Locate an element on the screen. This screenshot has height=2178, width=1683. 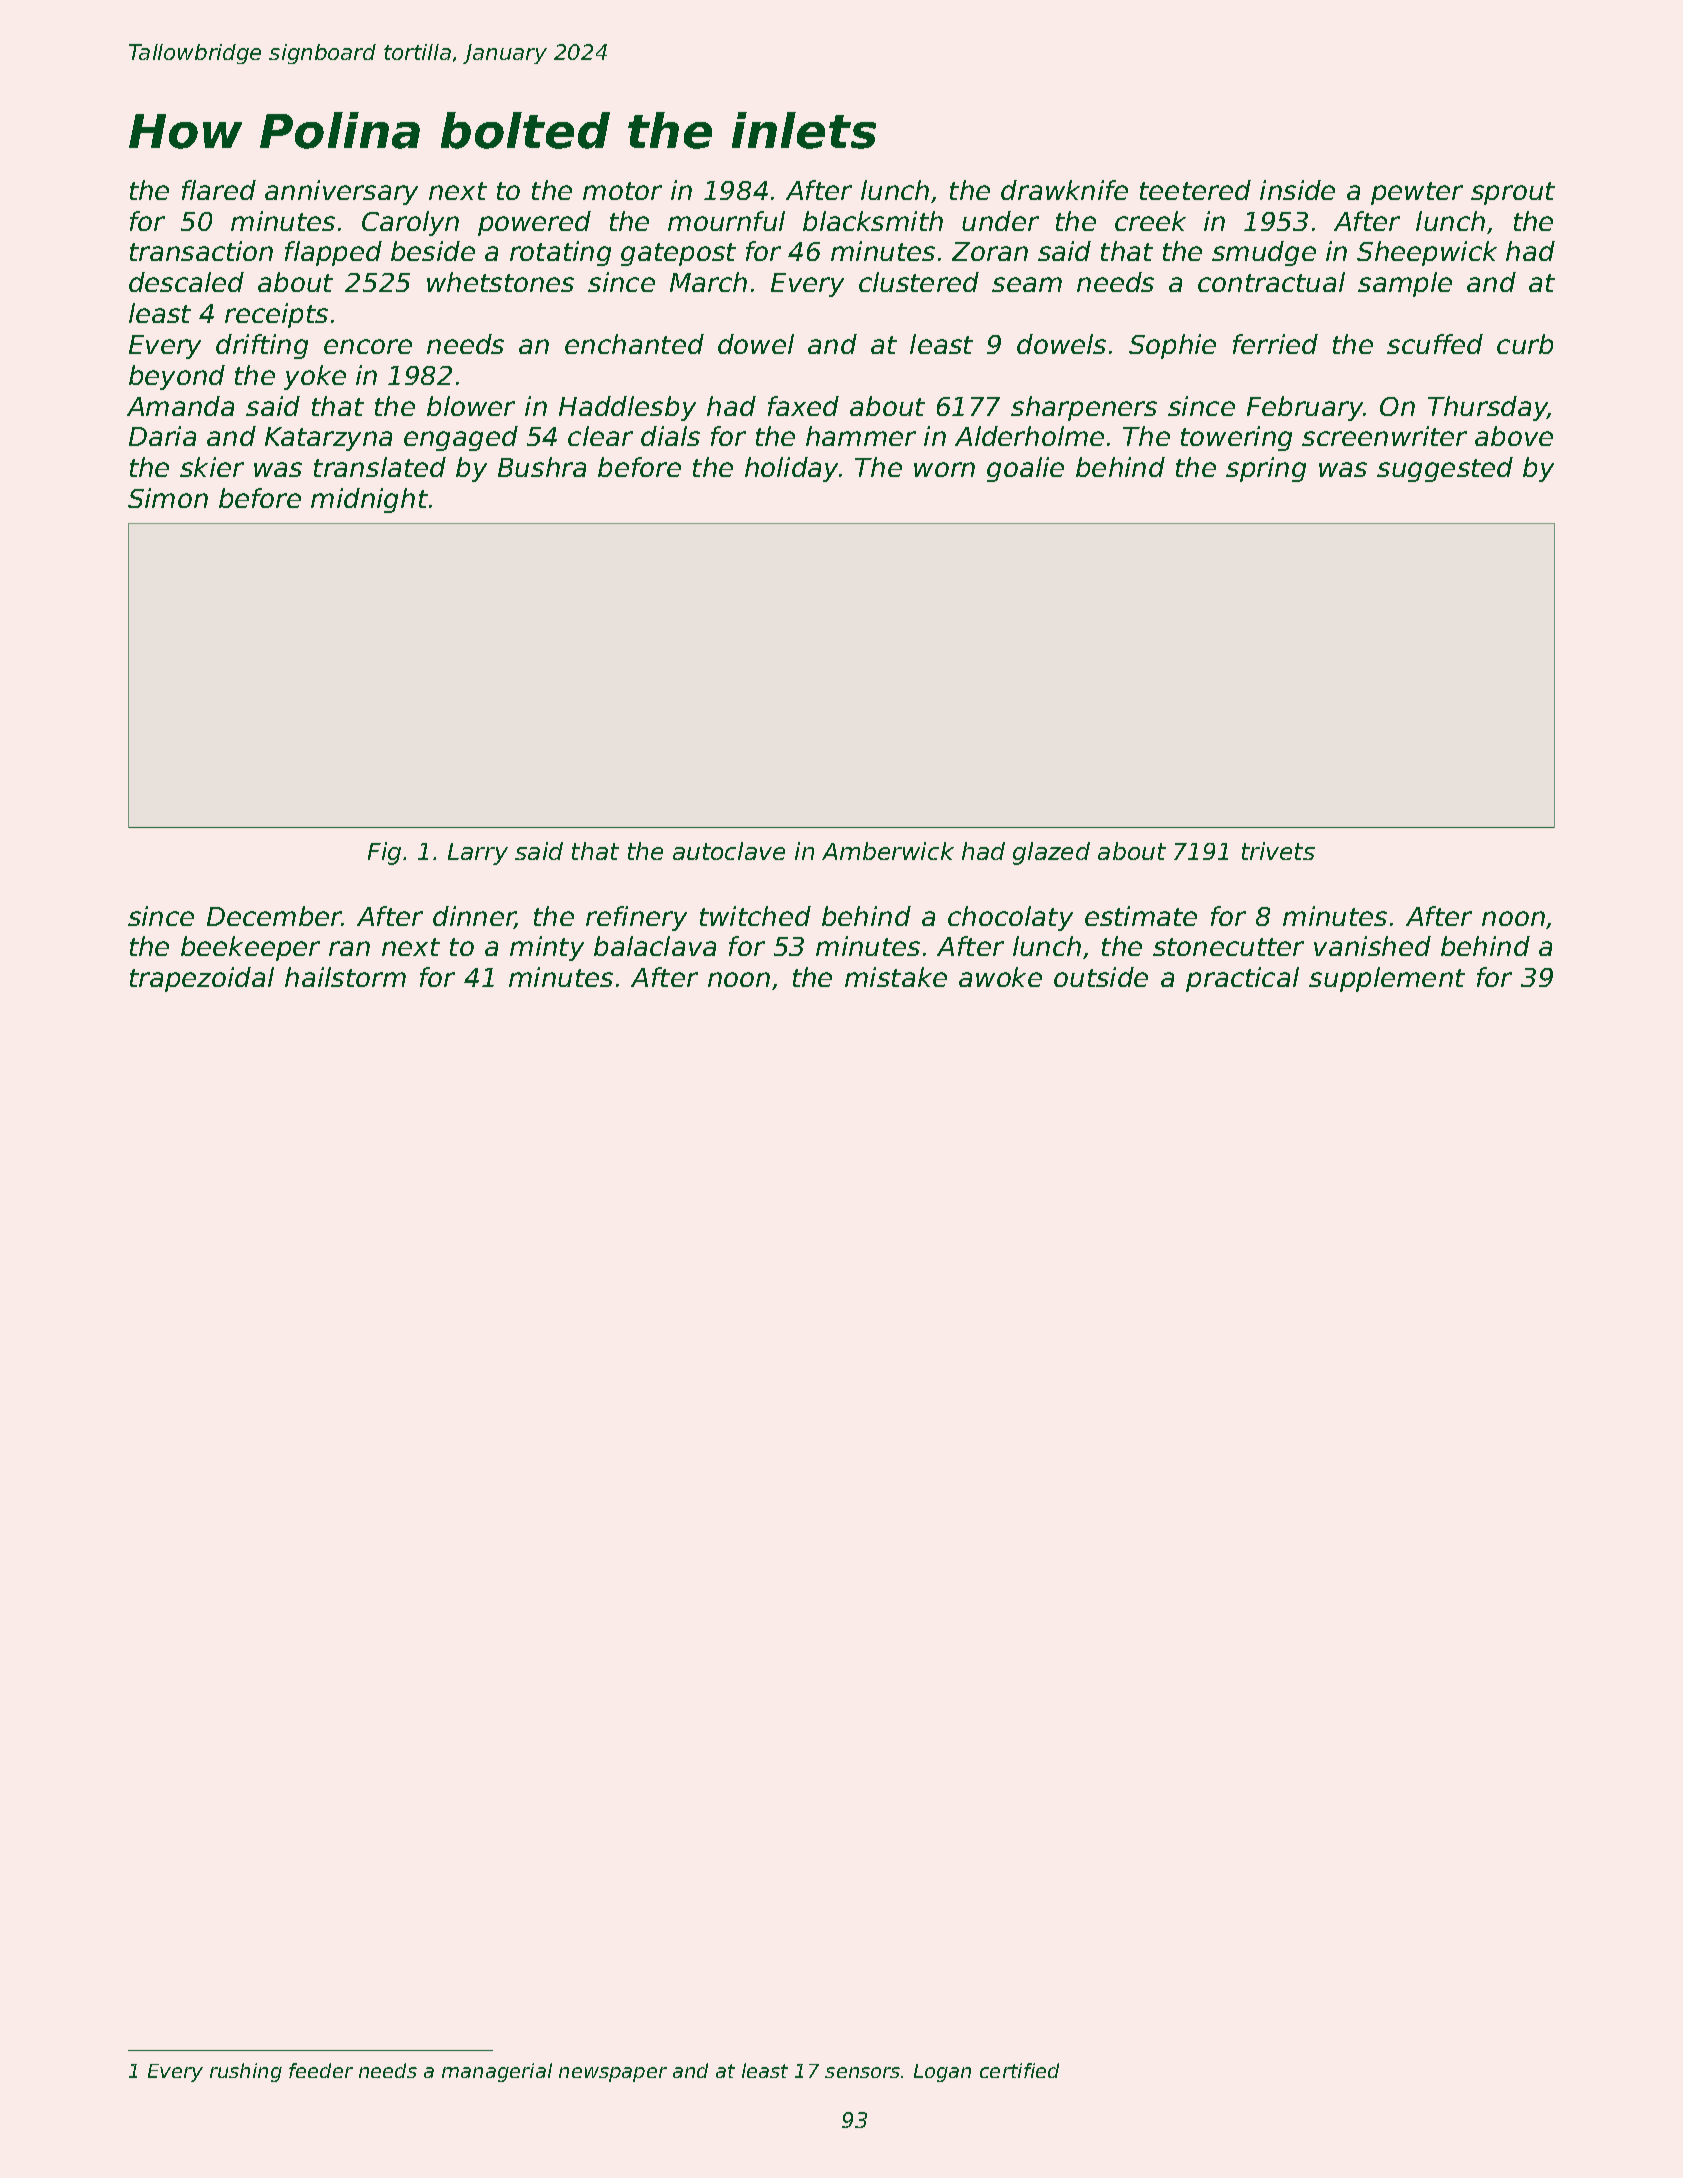
sensors is located at coordinates (862, 2072).
